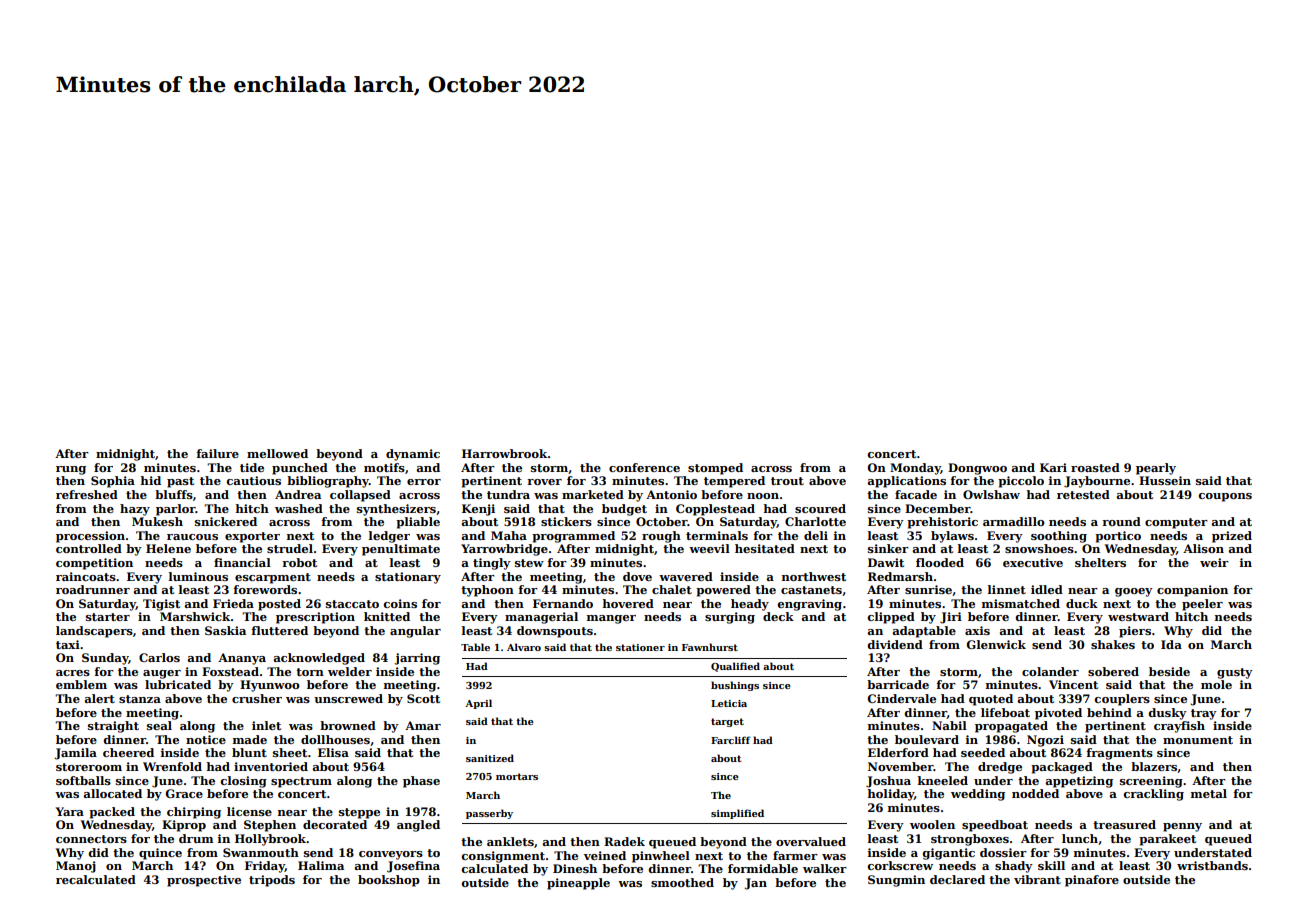 This screenshot has width=1308, height=924. Describe the element at coordinates (932, 824) in the screenshot. I see `woolen` at that location.
